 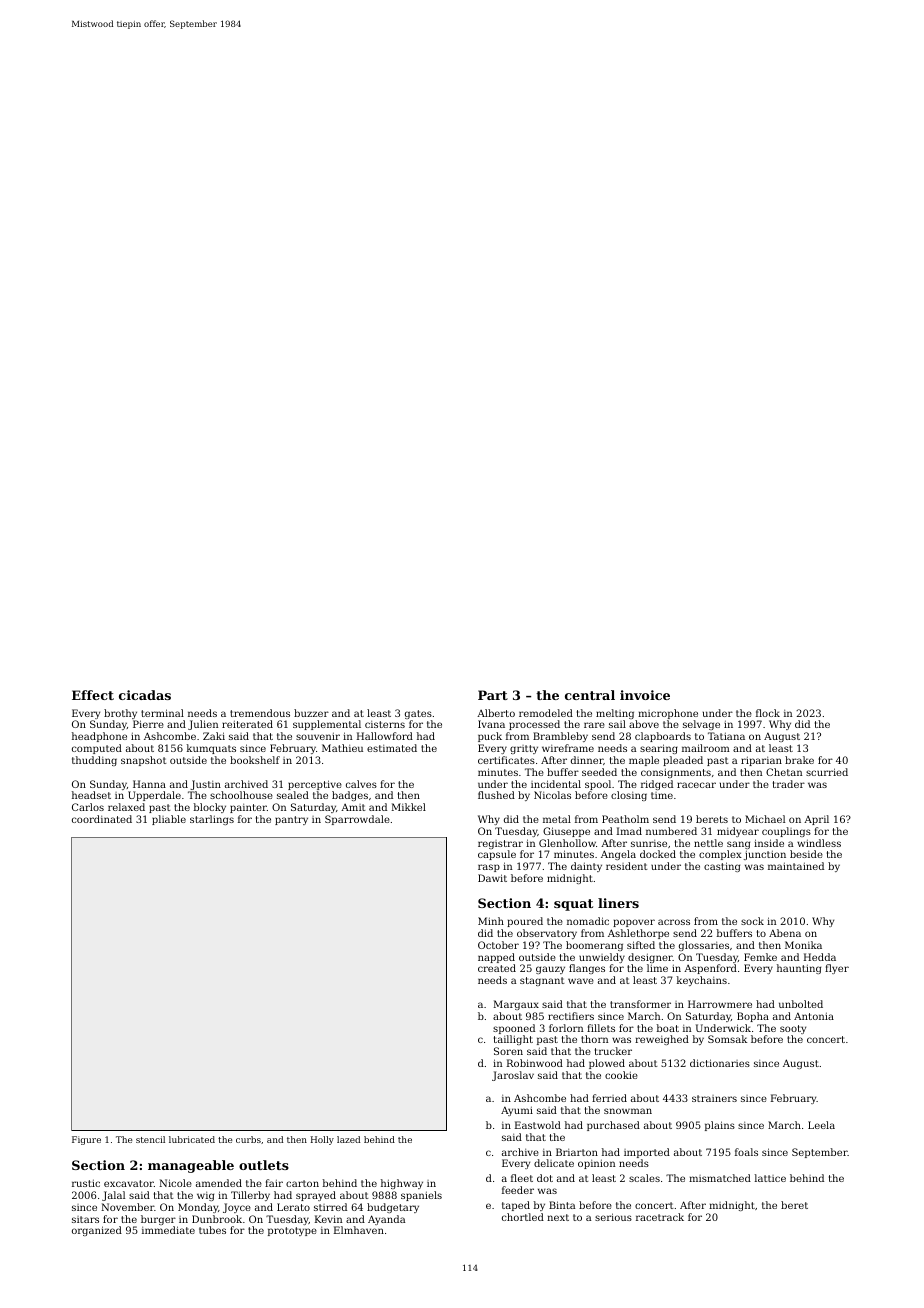 What do you see at coordinates (291, 820) in the page?
I see `pantry` at bounding box center [291, 820].
